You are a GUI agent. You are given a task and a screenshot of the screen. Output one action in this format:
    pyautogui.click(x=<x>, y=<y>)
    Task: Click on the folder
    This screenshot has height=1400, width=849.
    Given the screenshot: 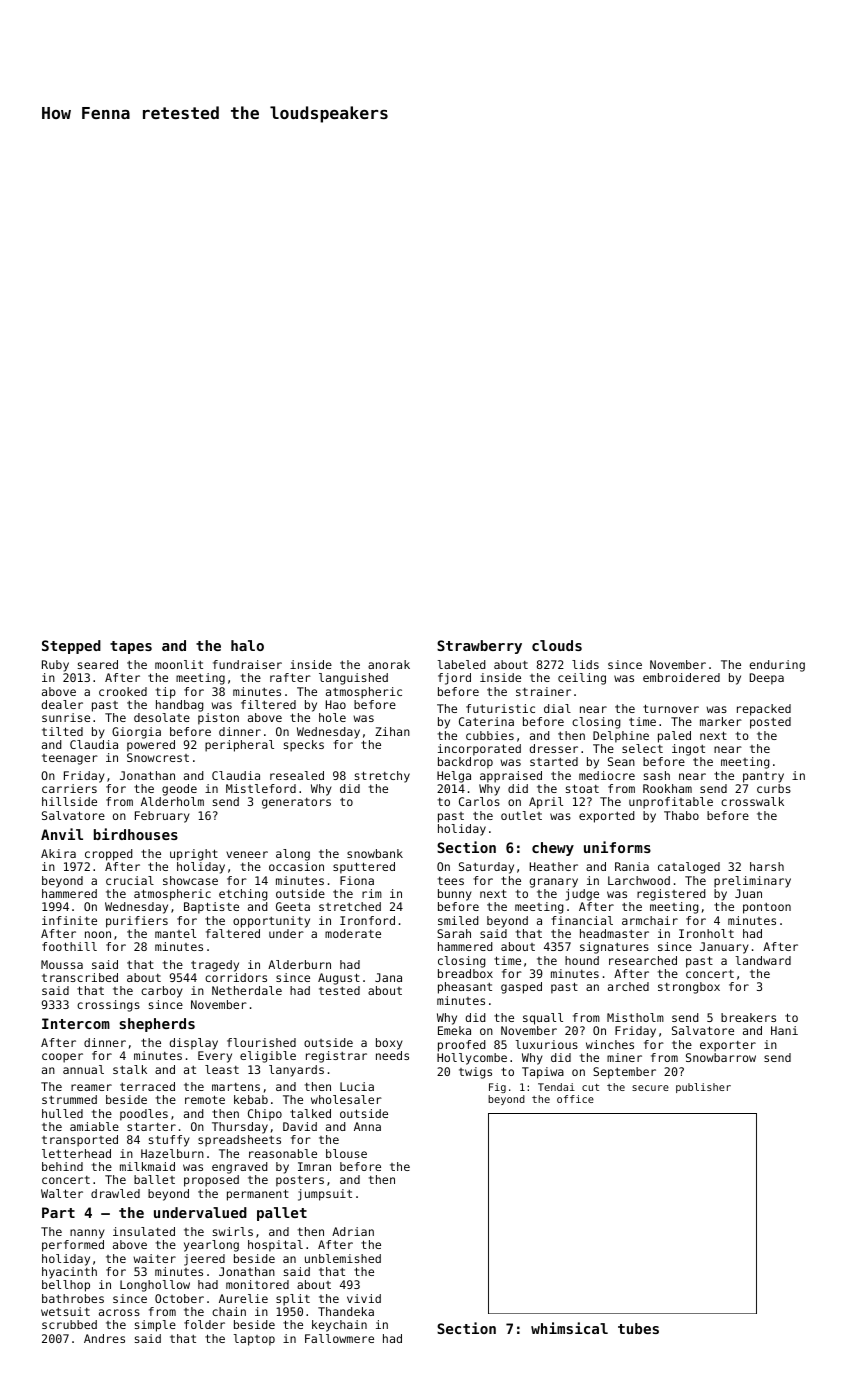 What is the action you would take?
    pyautogui.click(x=204, y=1324)
